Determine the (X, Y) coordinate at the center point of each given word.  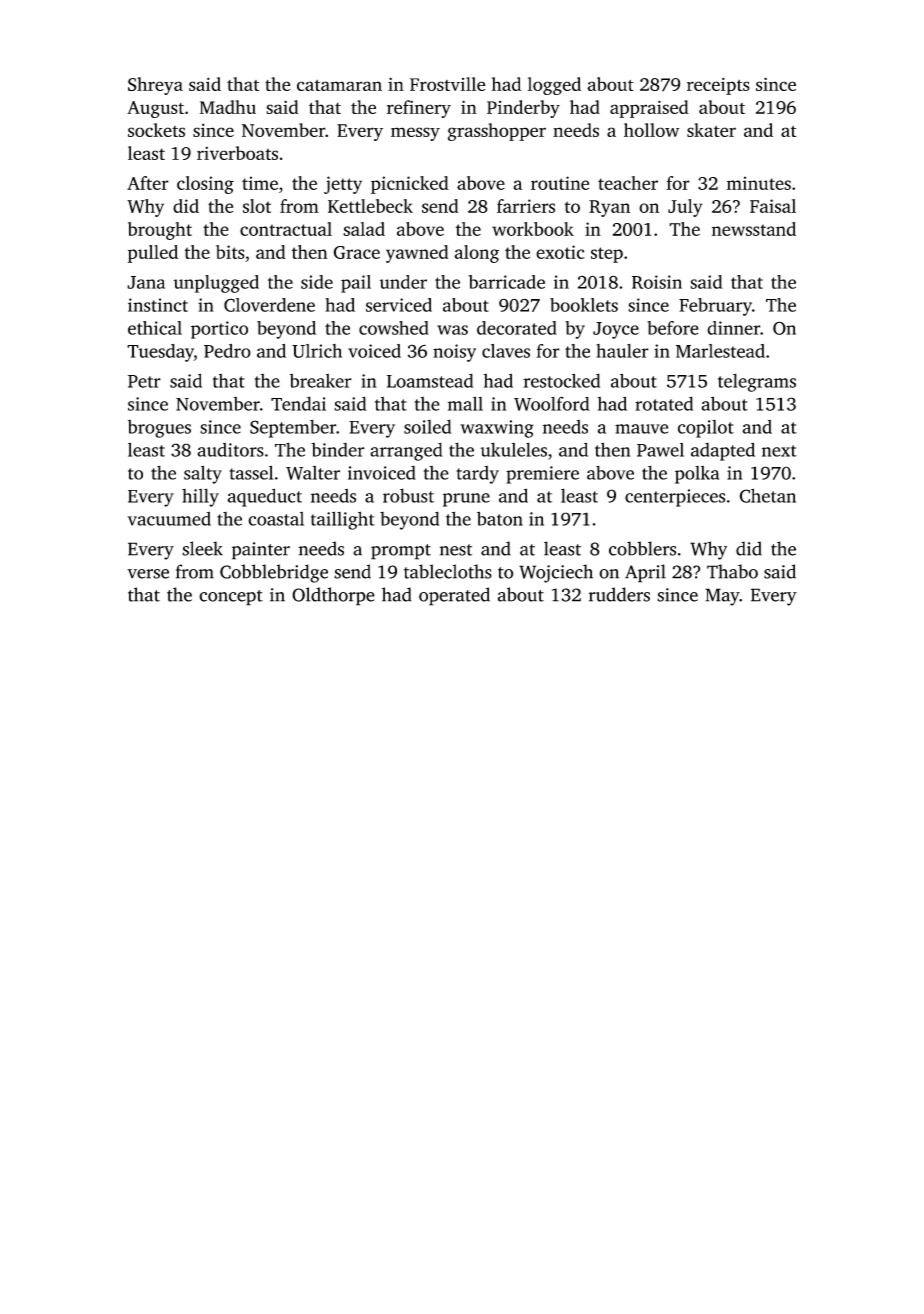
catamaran (339, 85)
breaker (321, 381)
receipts (718, 86)
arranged (406, 452)
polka (697, 475)
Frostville (448, 84)
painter (261, 551)
